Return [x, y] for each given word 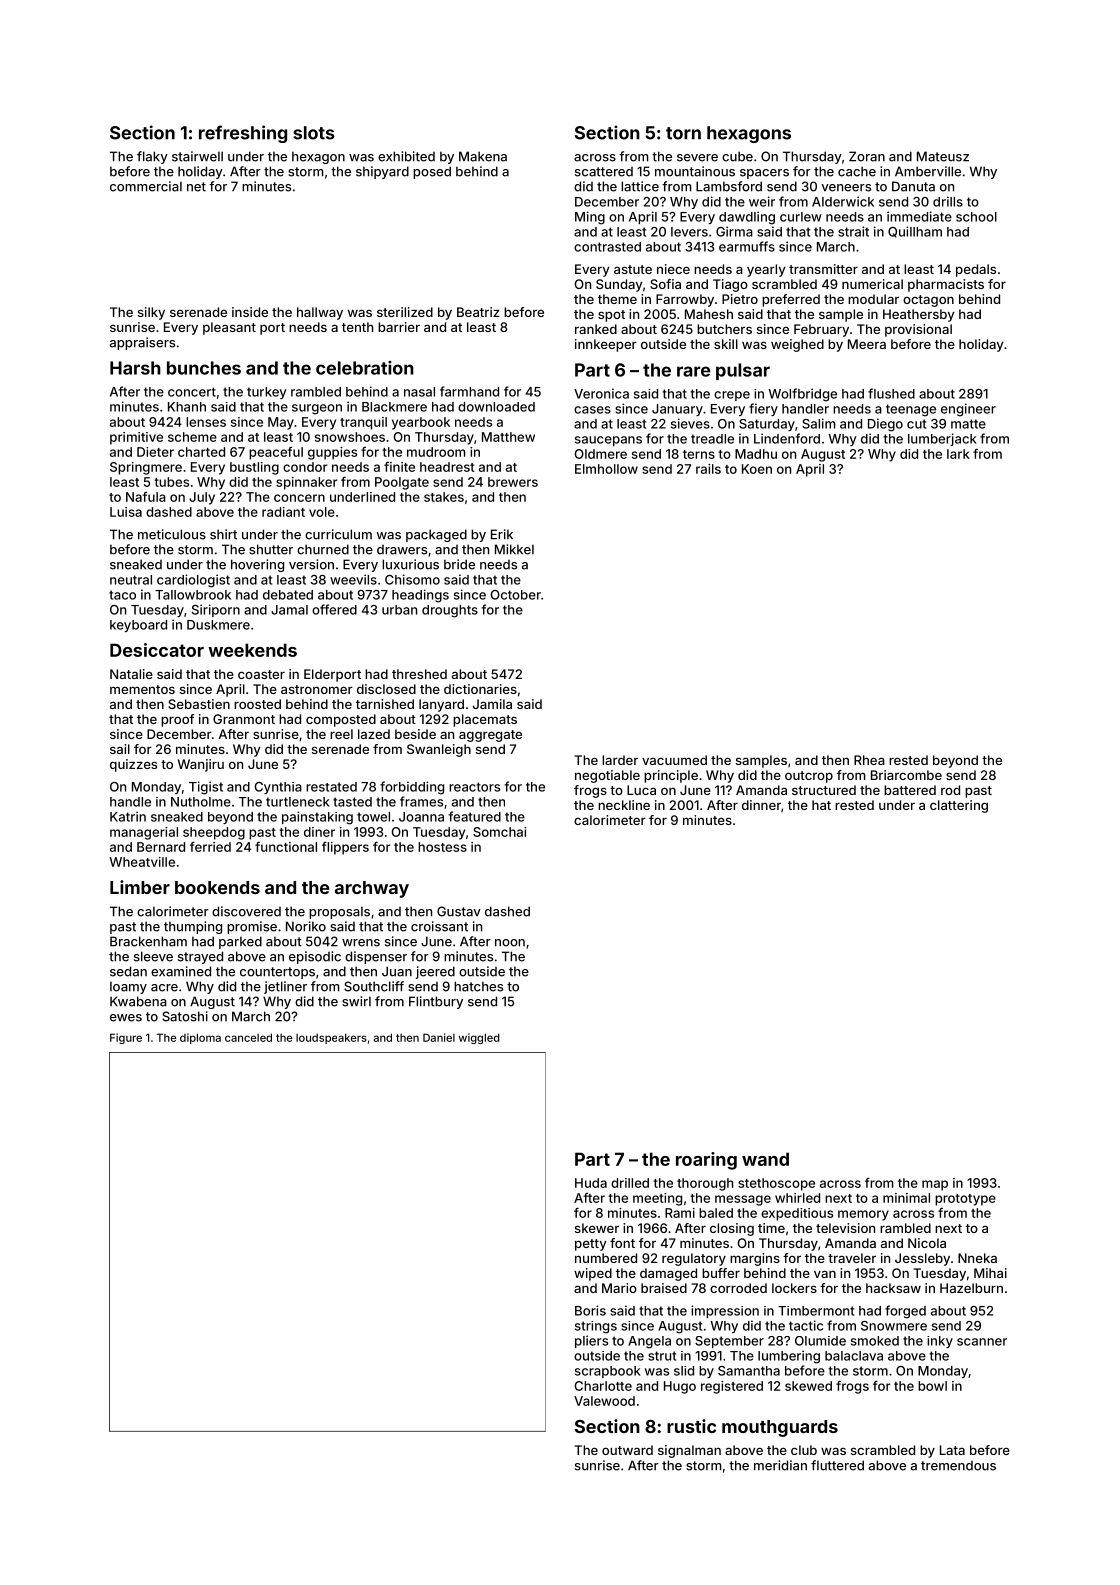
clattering [959, 806]
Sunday [619, 285]
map [935, 1185]
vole [322, 512]
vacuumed [674, 760]
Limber [140, 887]
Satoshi [185, 1016]
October [515, 595]
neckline [624, 805]
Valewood [604, 1401]
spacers [764, 174]
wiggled [479, 1038]
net [196, 187]
